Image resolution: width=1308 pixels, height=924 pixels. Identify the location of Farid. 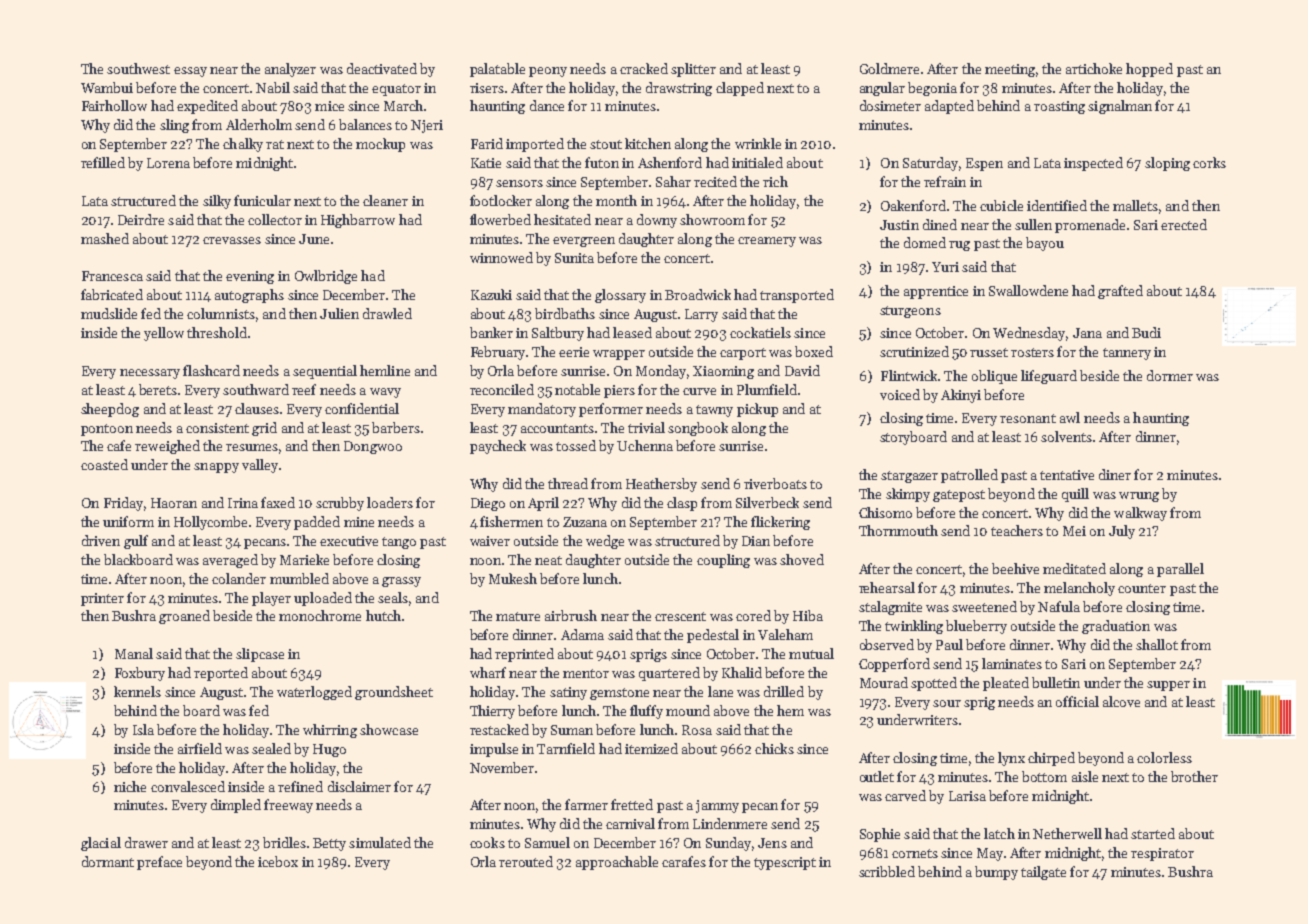
(487, 143).
